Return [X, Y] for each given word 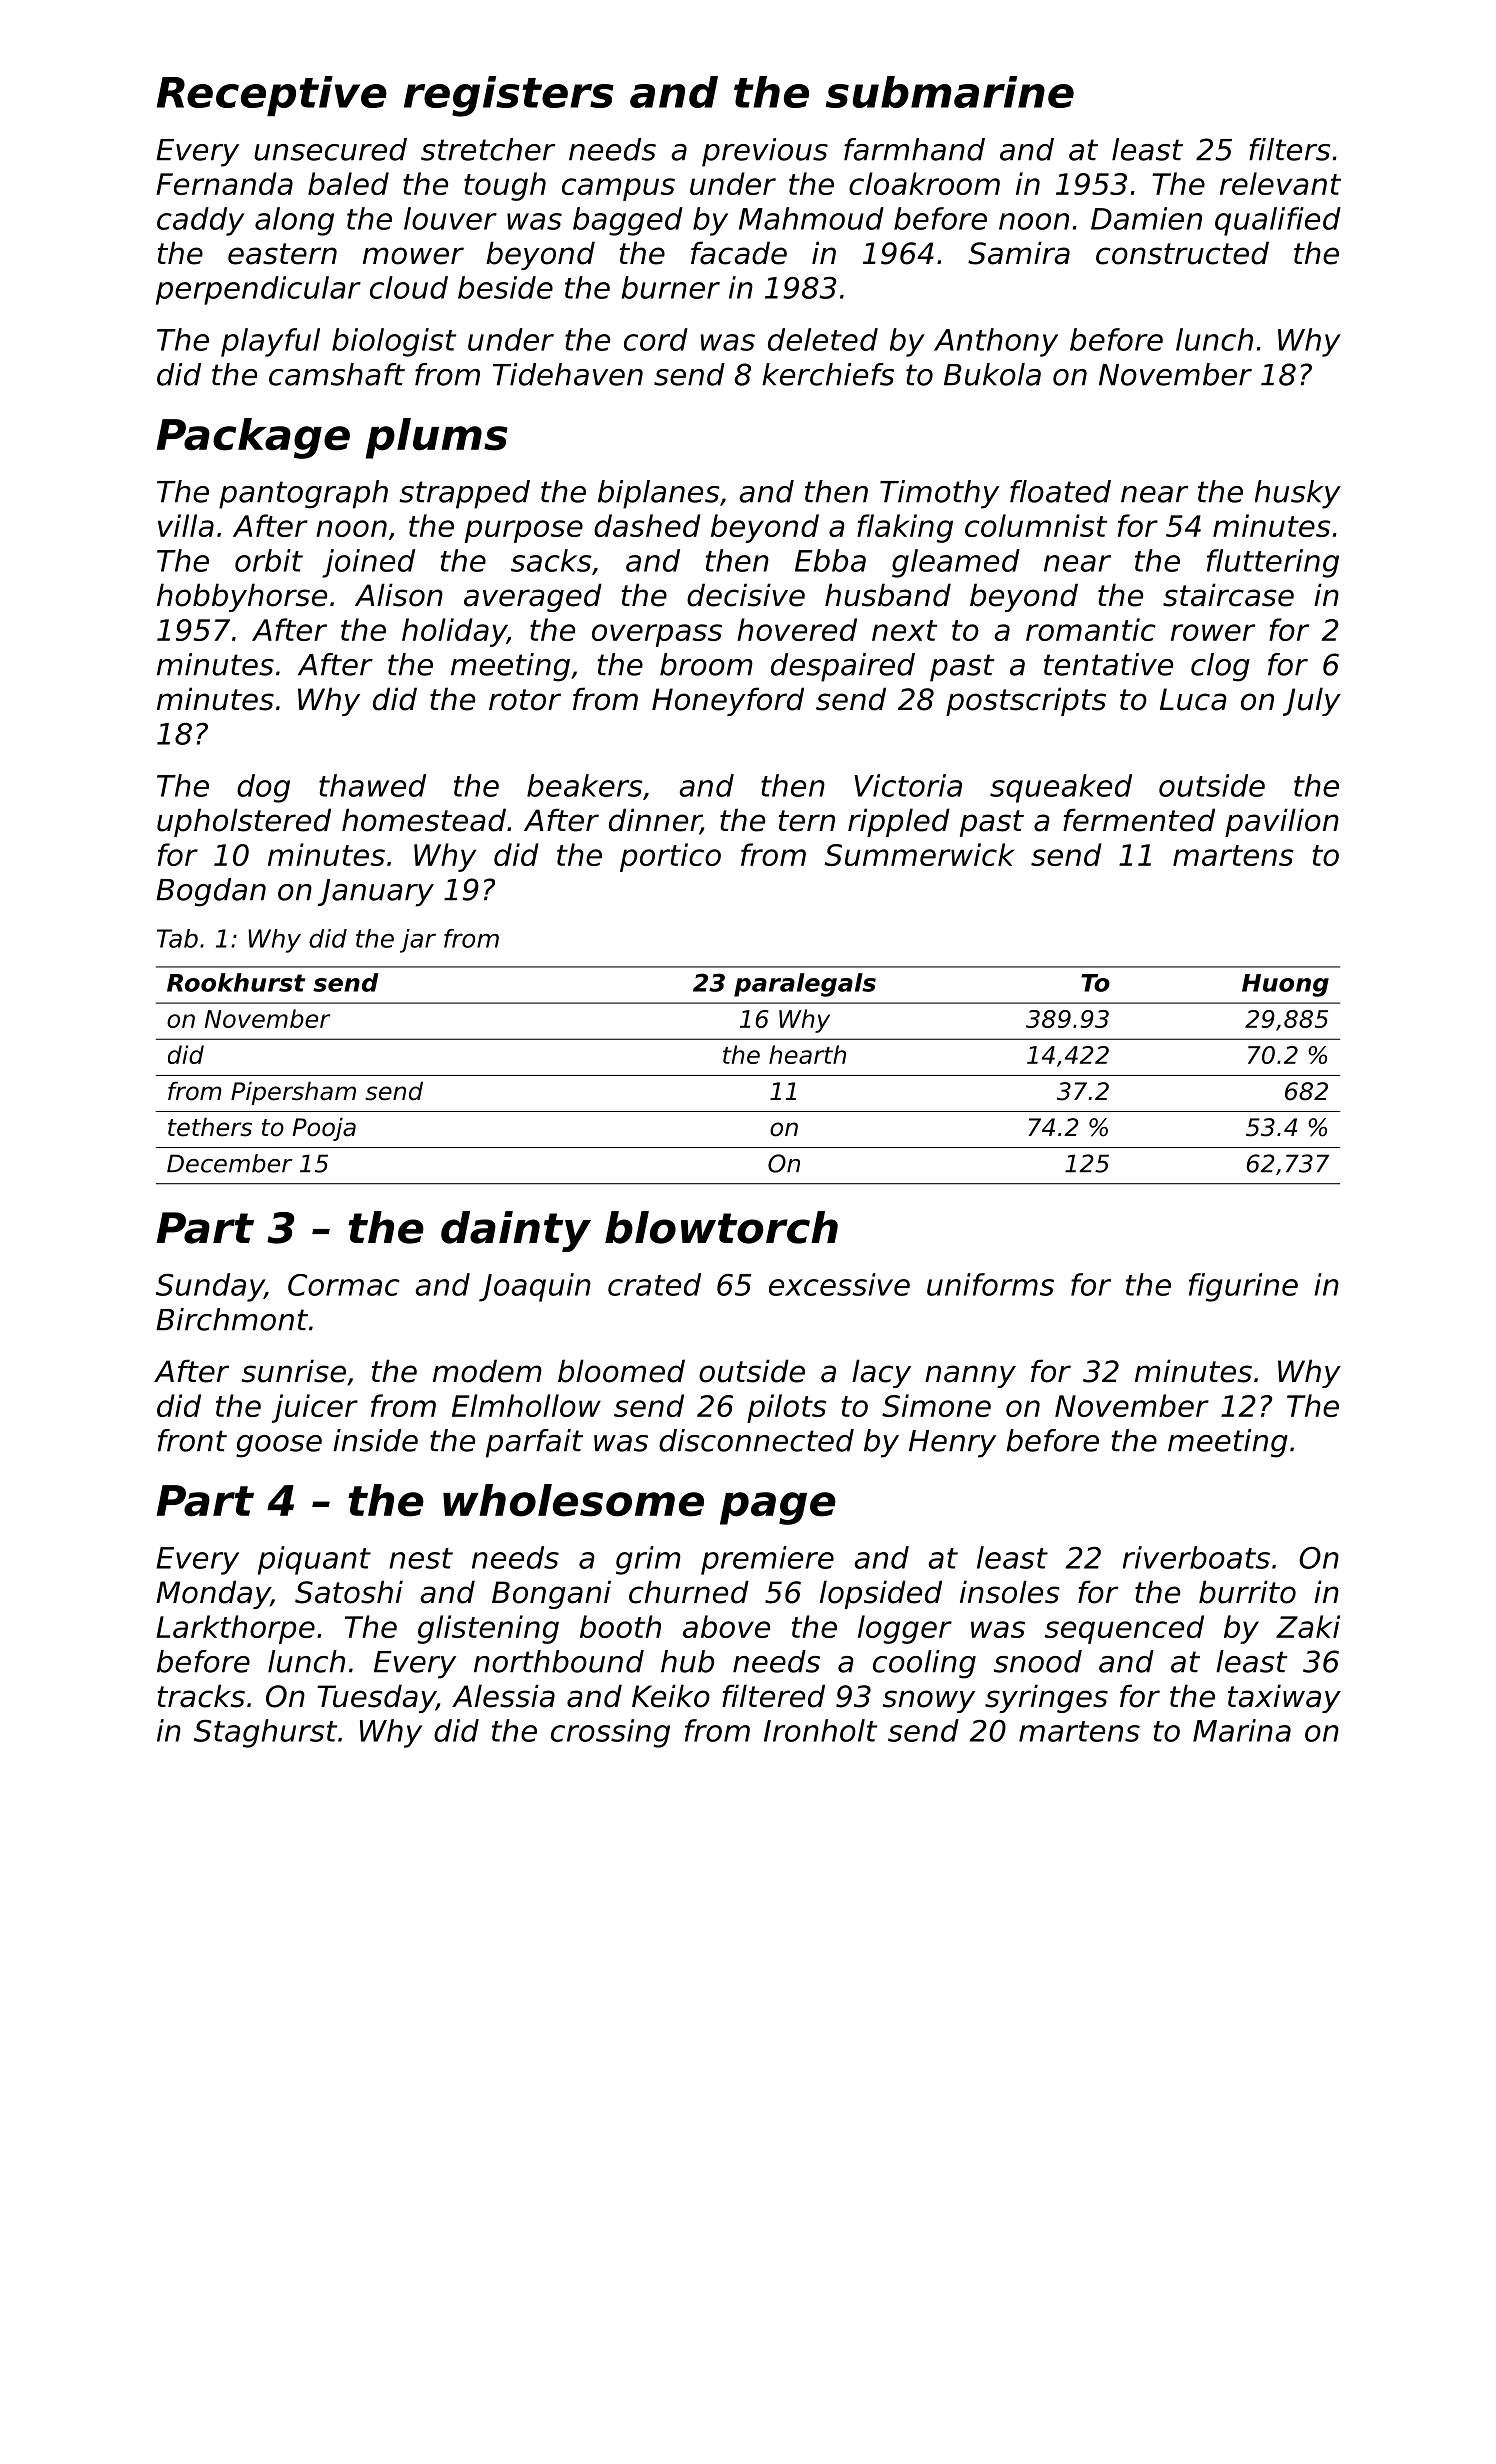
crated [654, 1284]
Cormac [344, 1285]
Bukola [992, 374]
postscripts [1026, 701]
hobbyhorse [242, 597]
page [778, 1508]
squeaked [1061, 788]
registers [509, 96]
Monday [213, 1594]
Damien [1146, 218]
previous [765, 152]
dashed [647, 525]
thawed [372, 785]
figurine [1243, 1287]
